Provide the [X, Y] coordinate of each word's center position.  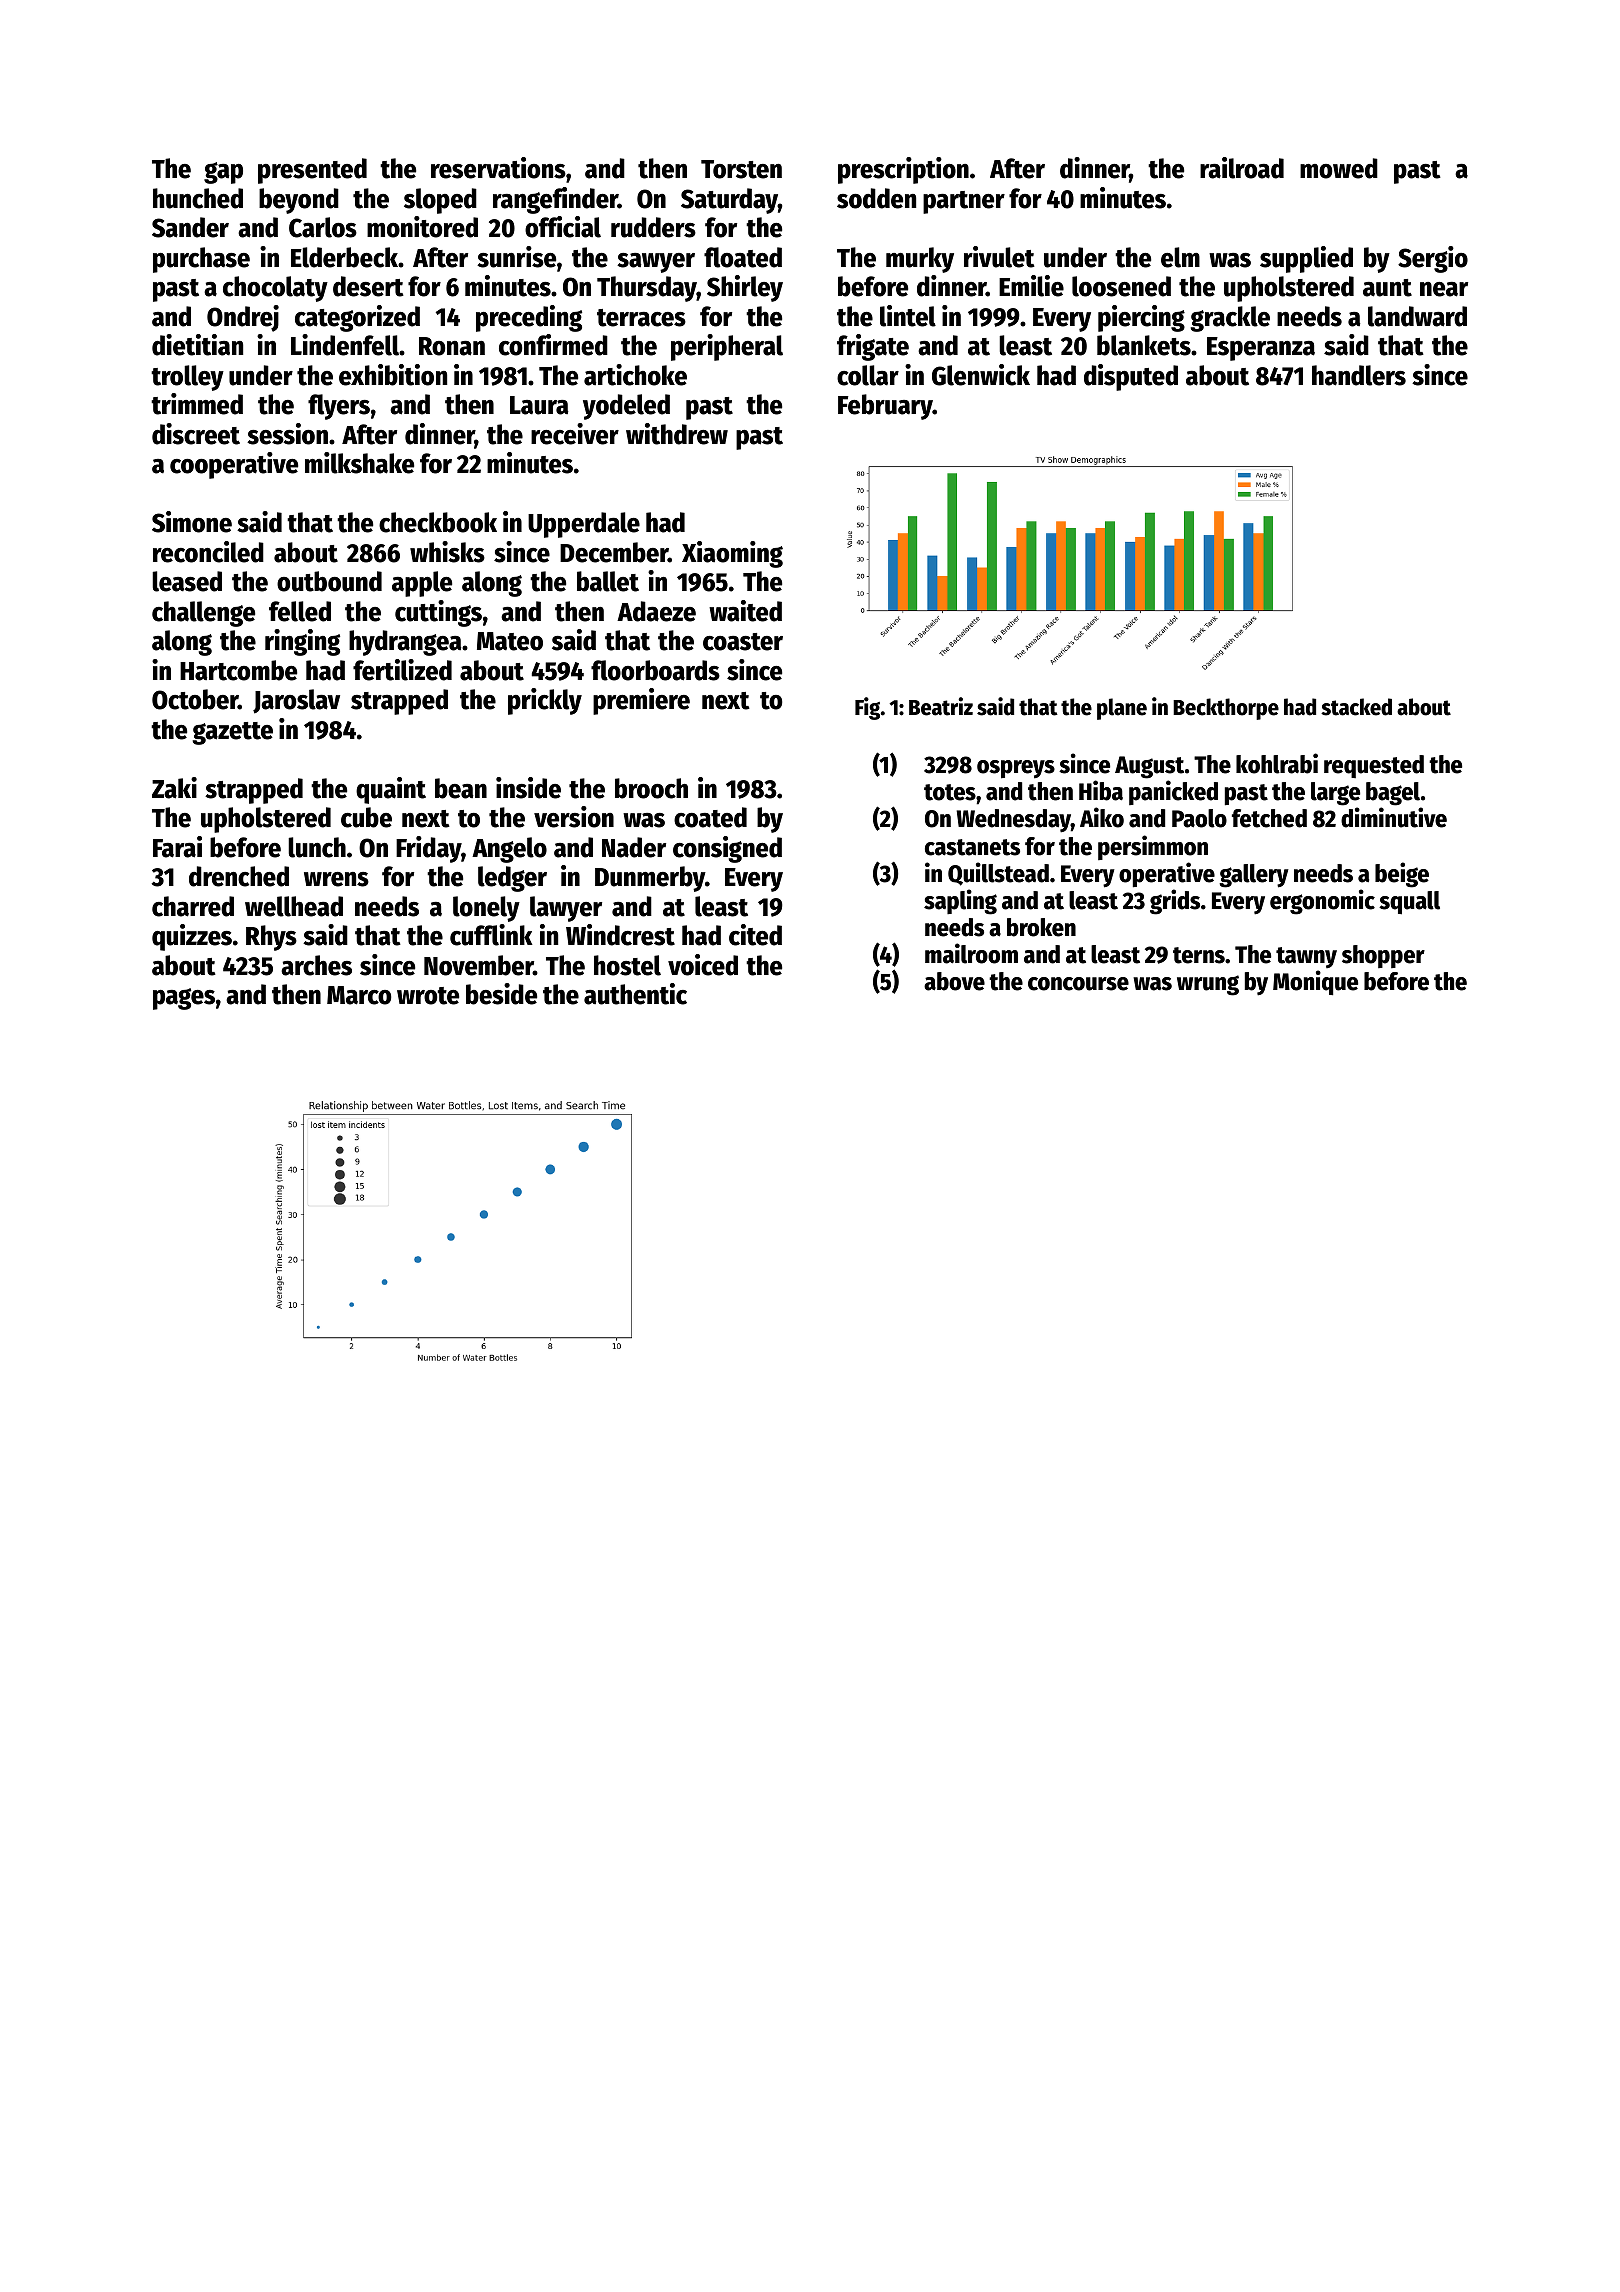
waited [745, 611]
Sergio [1433, 259]
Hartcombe [238, 670]
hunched [198, 198]
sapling [960, 902]
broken [1041, 927]
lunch [317, 847]
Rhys [271, 938]
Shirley [745, 288]
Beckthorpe [1226, 709]
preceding [529, 318]
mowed [1339, 168]
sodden [876, 198]
